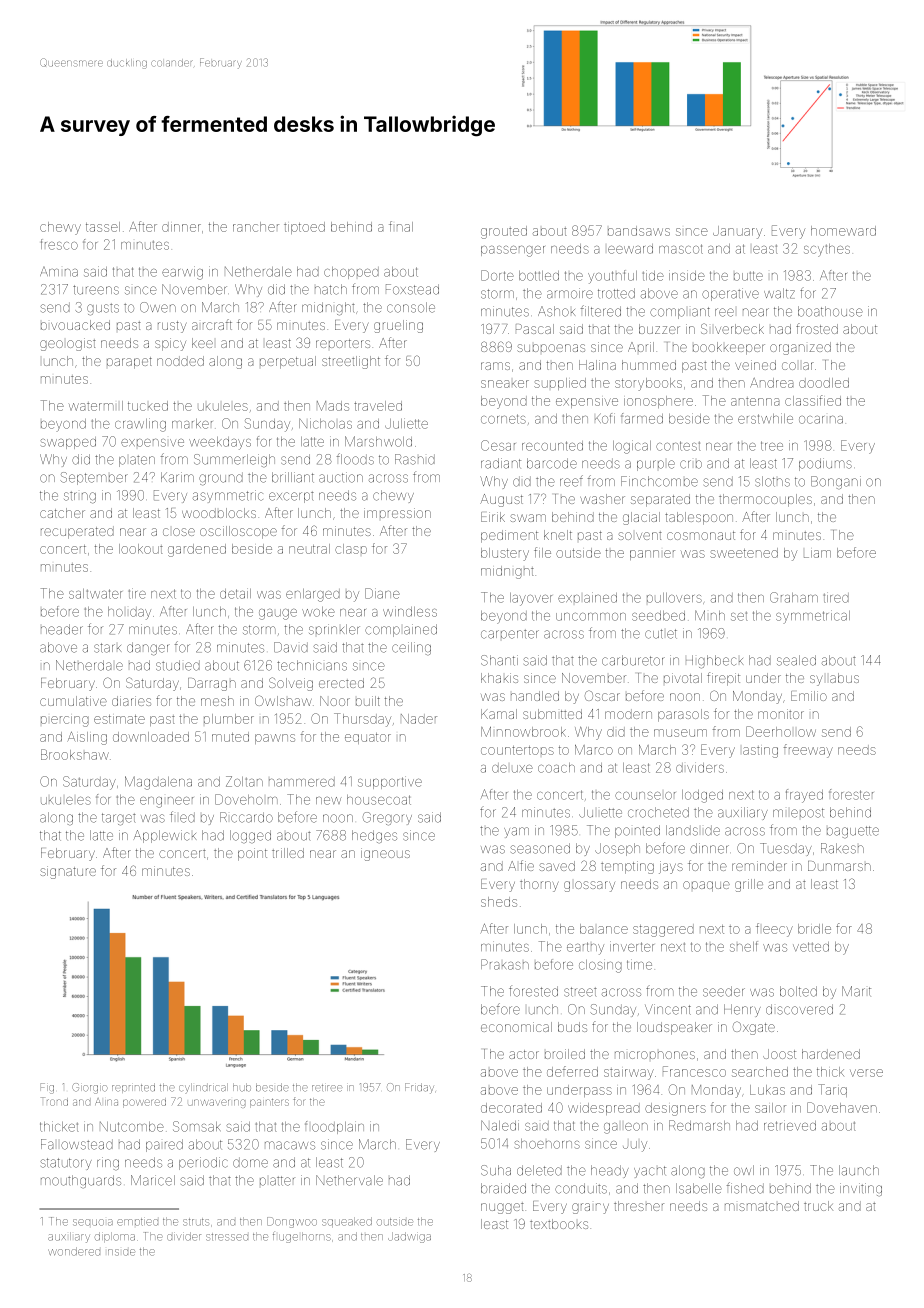  What do you see at coordinates (256, 227) in the page?
I see `rancher` at bounding box center [256, 227].
